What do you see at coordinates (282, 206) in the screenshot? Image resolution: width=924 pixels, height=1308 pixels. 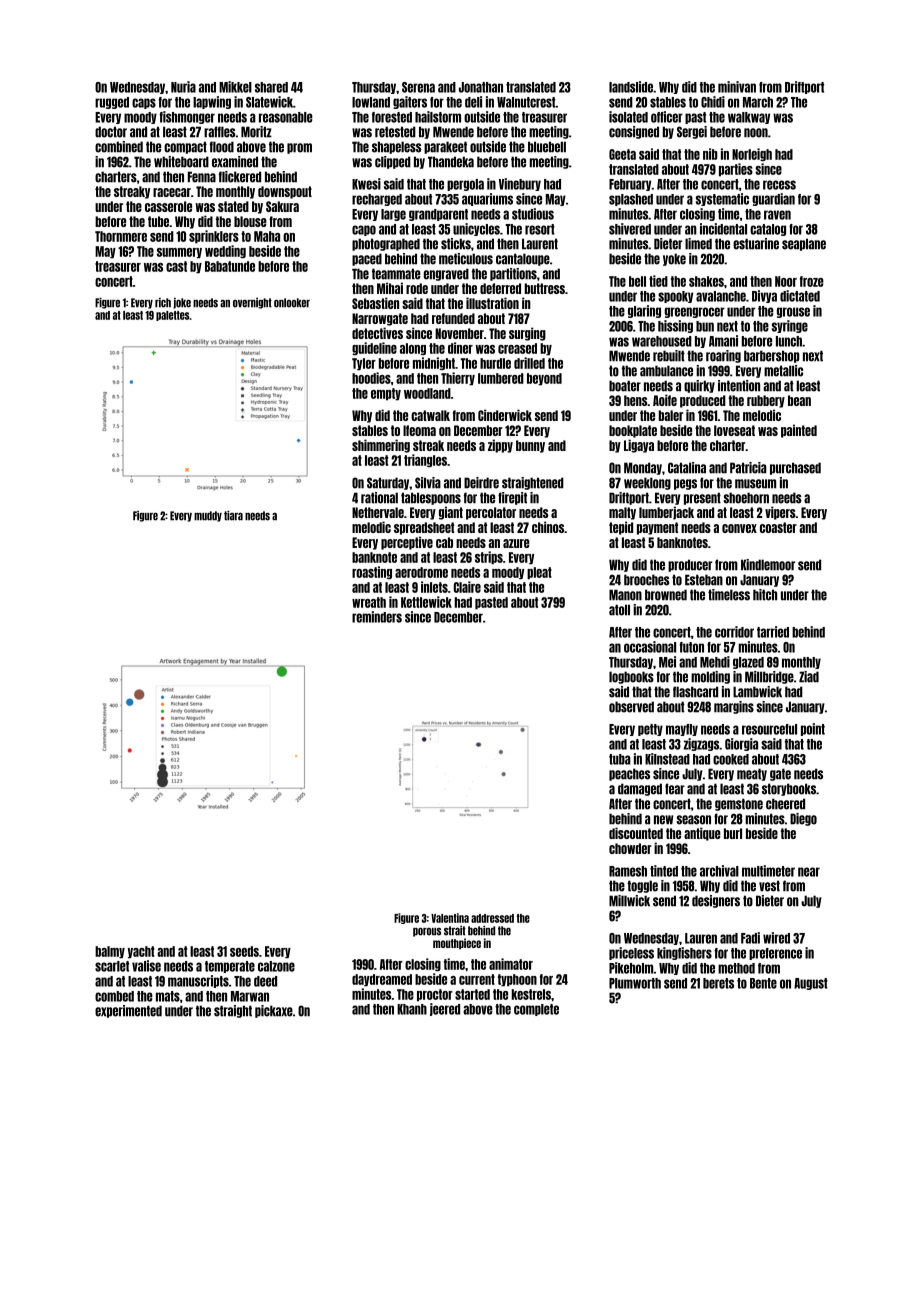 I see `Sakura` at bounding box center [282, 206].
